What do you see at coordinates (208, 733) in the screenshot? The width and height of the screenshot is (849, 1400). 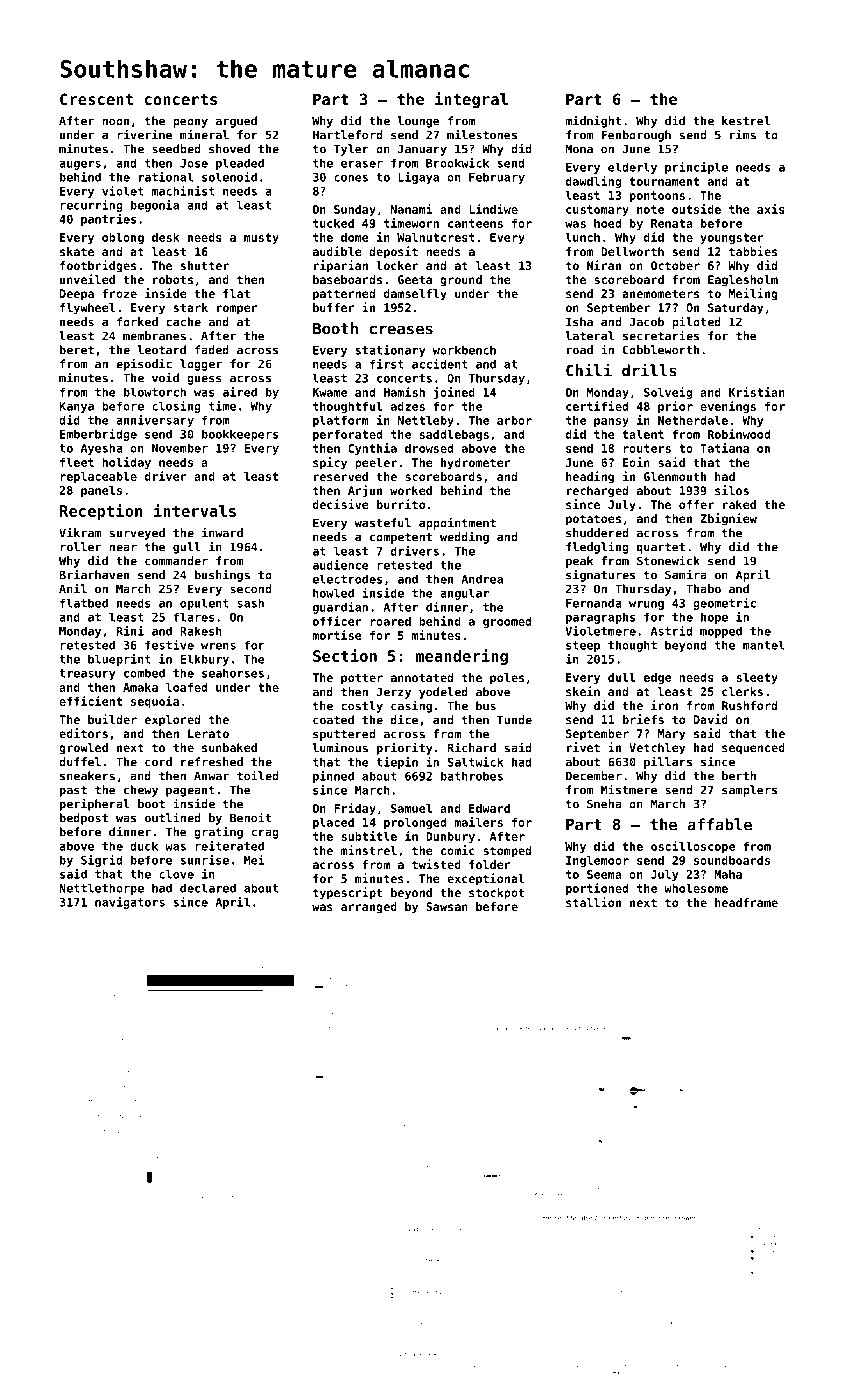 I see `Lerato` at bounding box center [208, 733].
